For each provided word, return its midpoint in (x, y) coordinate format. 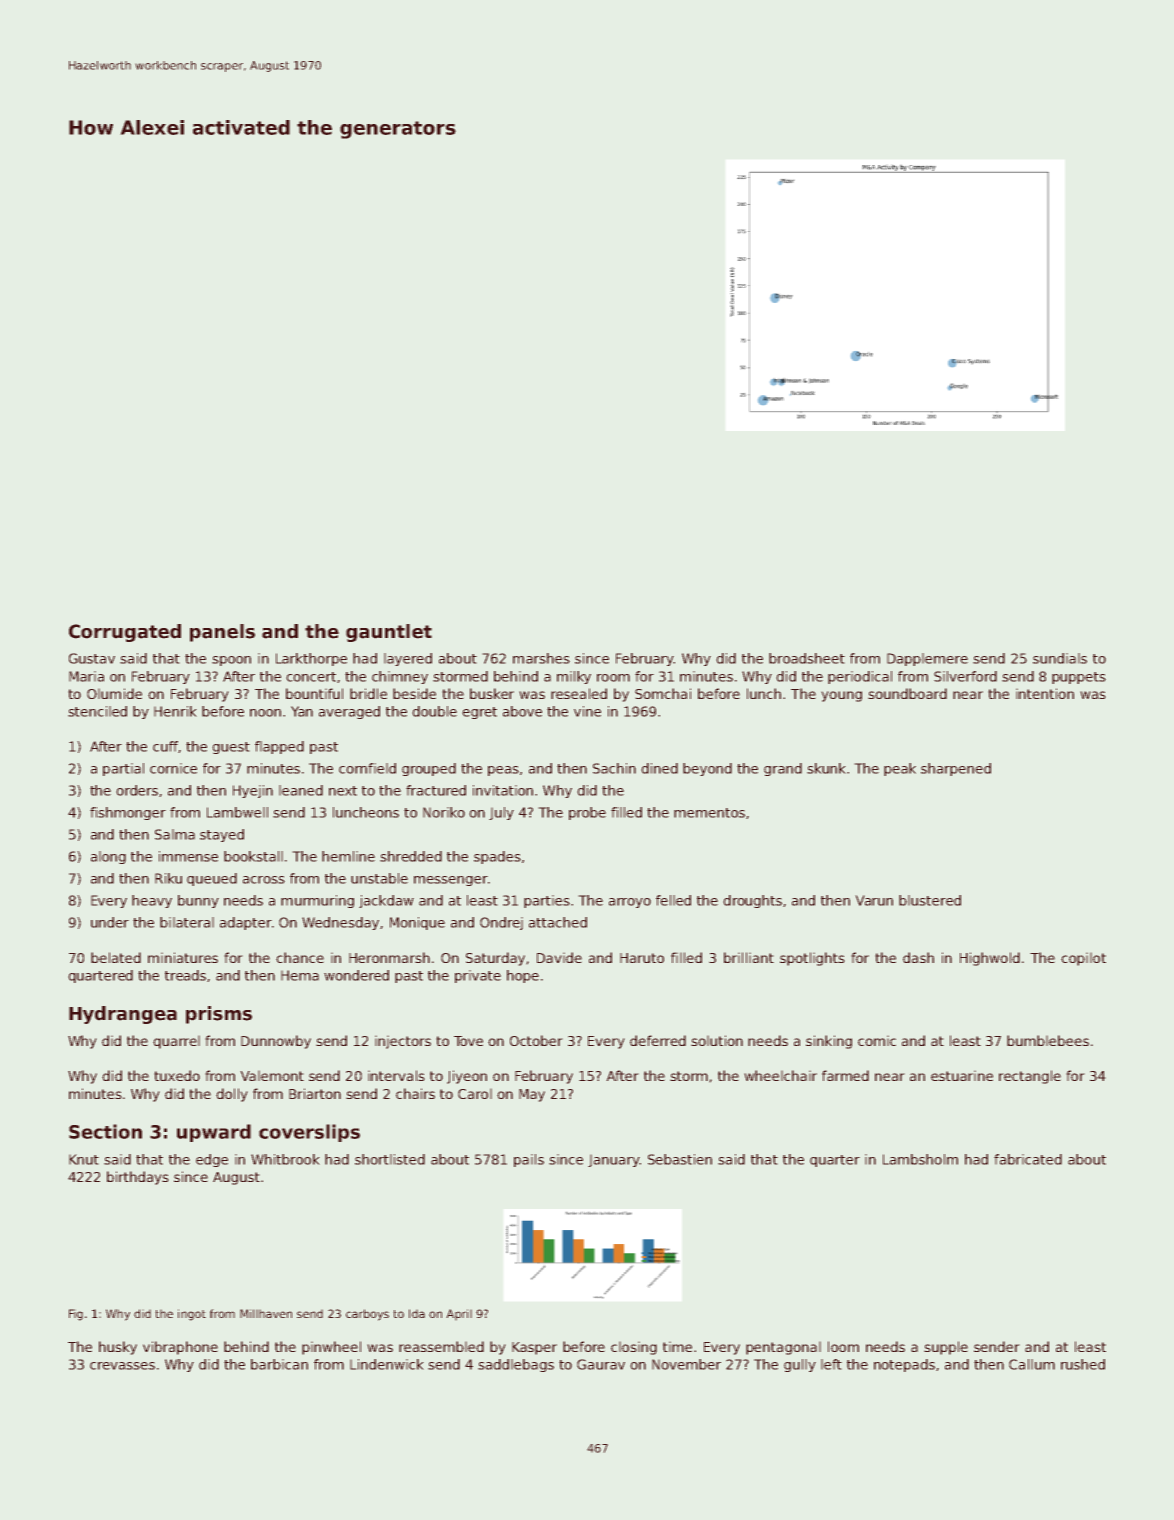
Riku (168, 878)
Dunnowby (276, 1042)
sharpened (956, 769)
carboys (367, 1315)
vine (587, 711)
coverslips (309, 1133)
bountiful (314, 693)
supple (946, 1348)
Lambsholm (920, 1159)
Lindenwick (386, 1364)
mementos (709, 813)
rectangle (1030, 1077)
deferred (658, 1040)
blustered (930, 900)
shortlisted (390, 1159)
